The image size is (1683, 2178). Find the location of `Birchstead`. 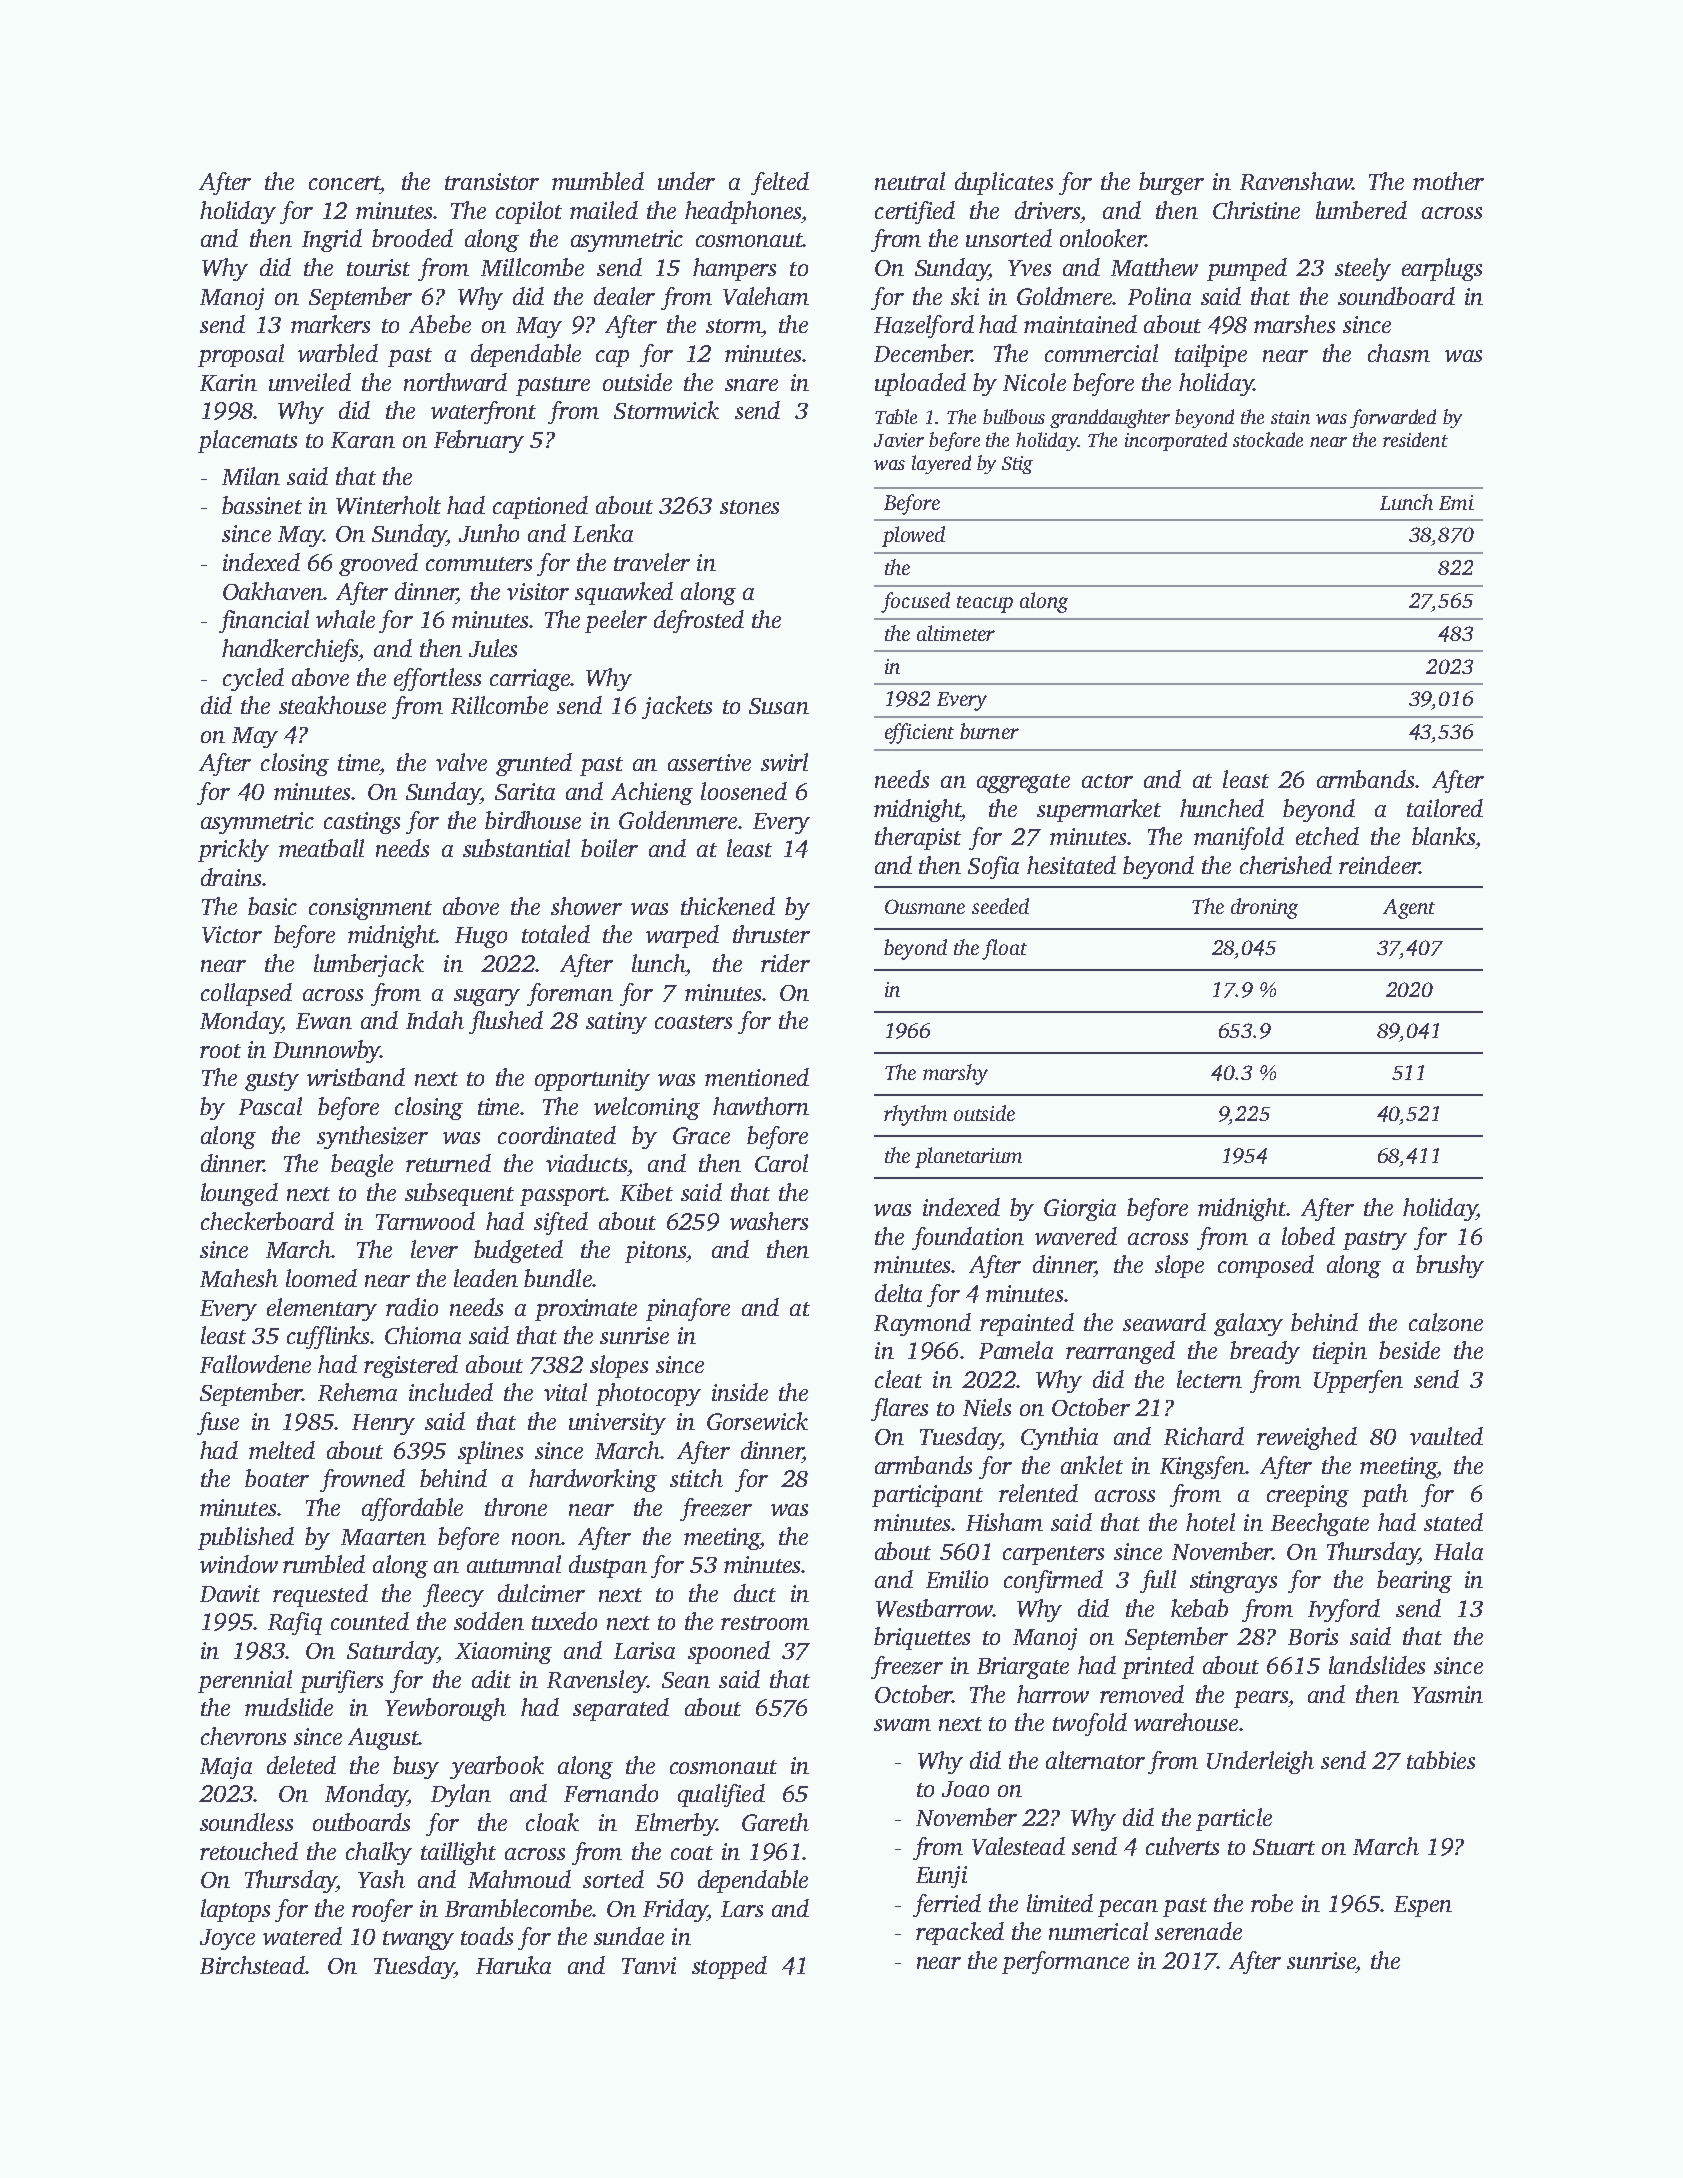

Birchstead is located at coordinates (252, 1965).
